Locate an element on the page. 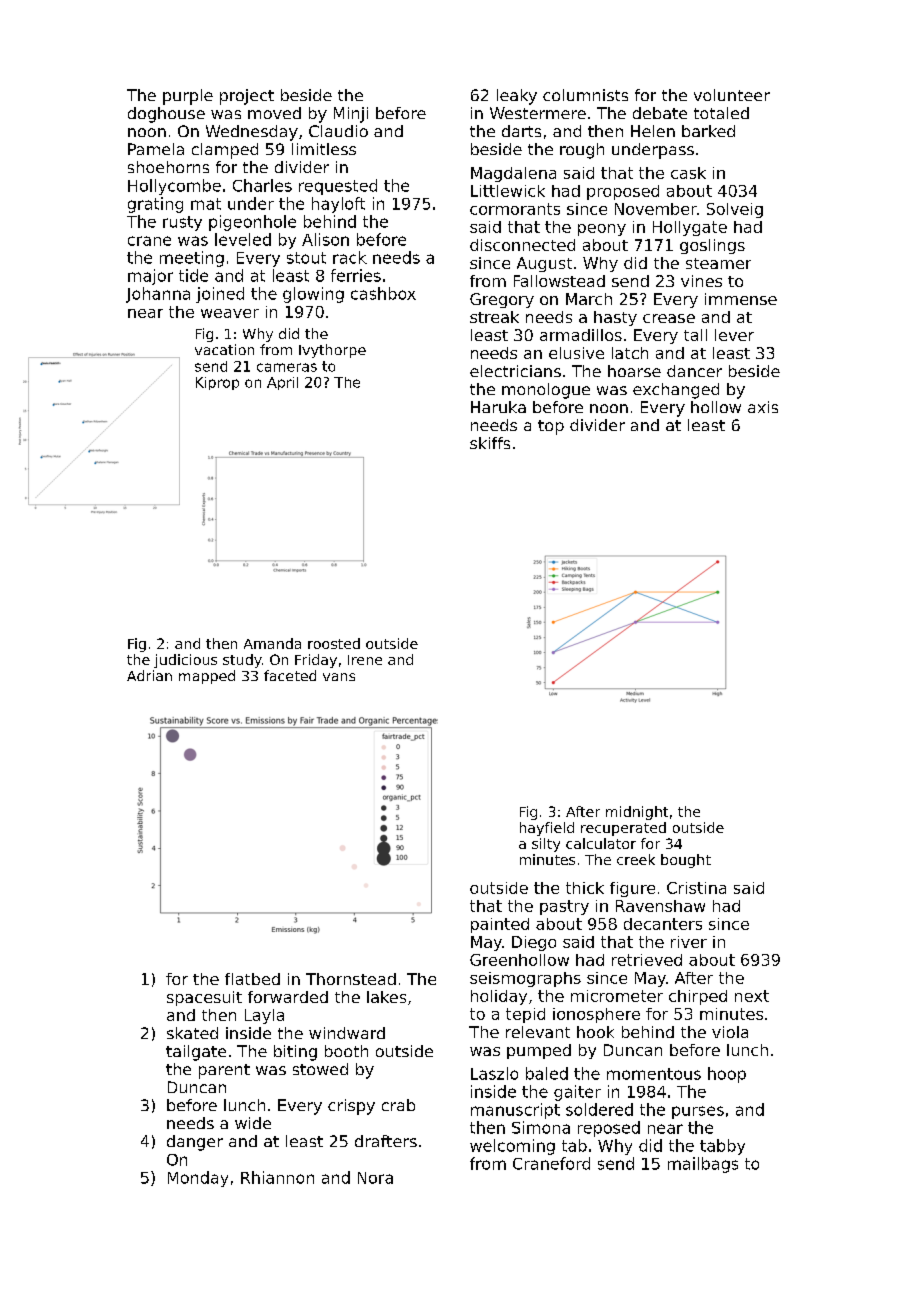 The image size is (908, 1316). painted is located at coordinates (500, 925).
